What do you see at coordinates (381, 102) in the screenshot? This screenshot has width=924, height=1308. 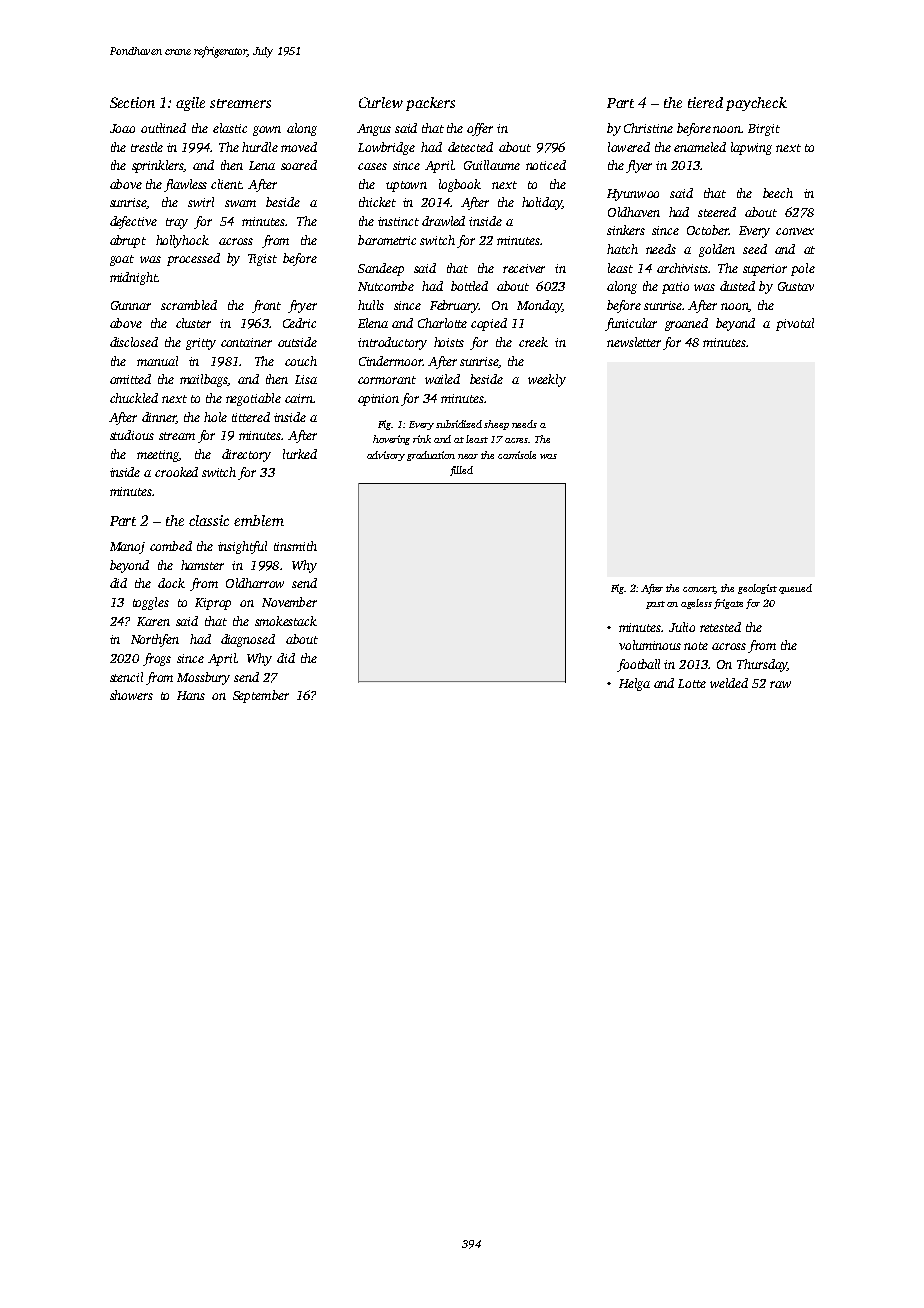 I see `Curlew` at bounding box center [381, 102].
